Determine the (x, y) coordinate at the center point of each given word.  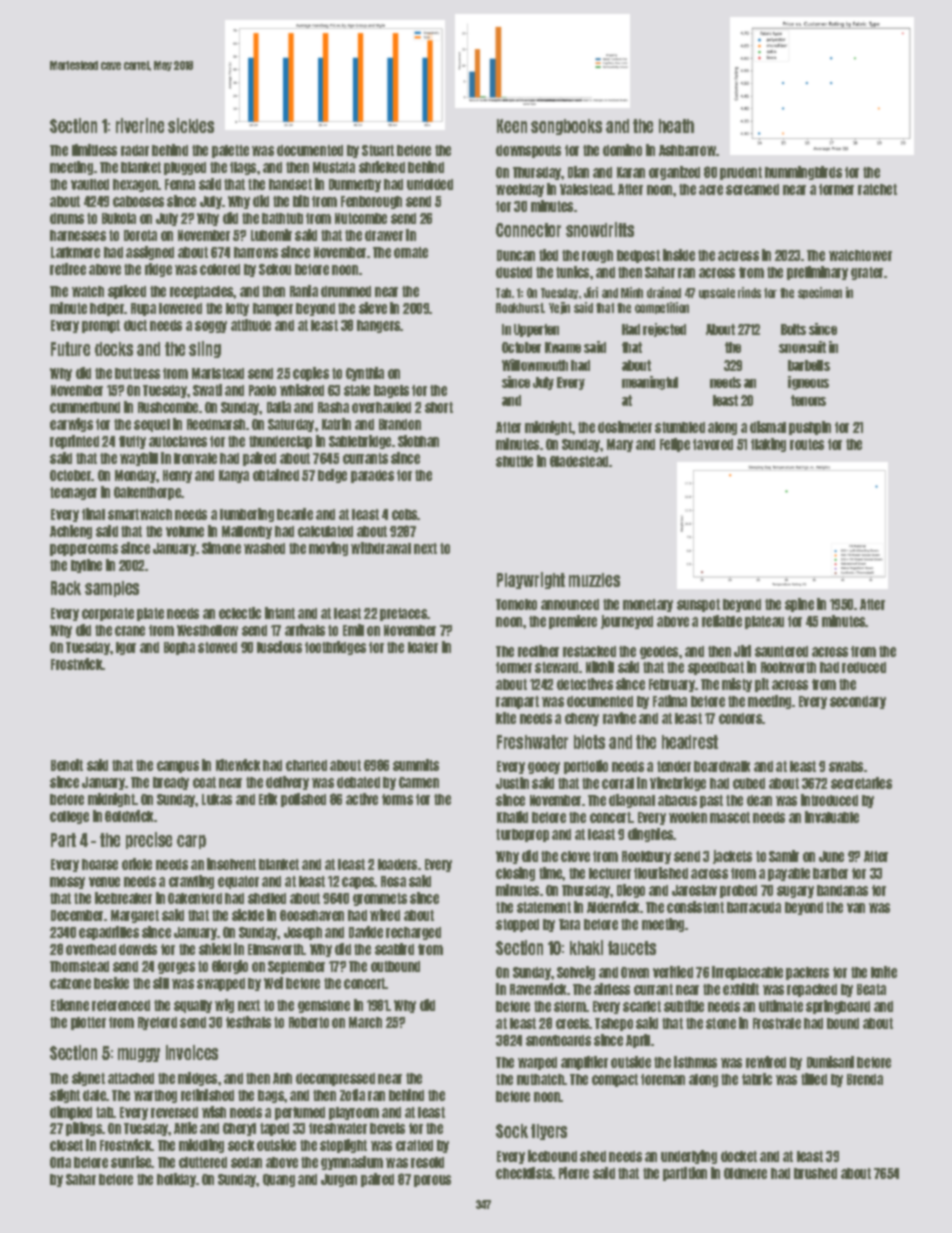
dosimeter (625, 427)
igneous (808, 383)
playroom (354, 1113)
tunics (572, 272)
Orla (60, 1162)
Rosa (393, 881)
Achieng (71, 532)
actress (738, 255)
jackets (732, 857)
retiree (68, 269)
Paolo (262, 390)
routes (807, 444)
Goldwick (129, 816)
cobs (405, 514)
